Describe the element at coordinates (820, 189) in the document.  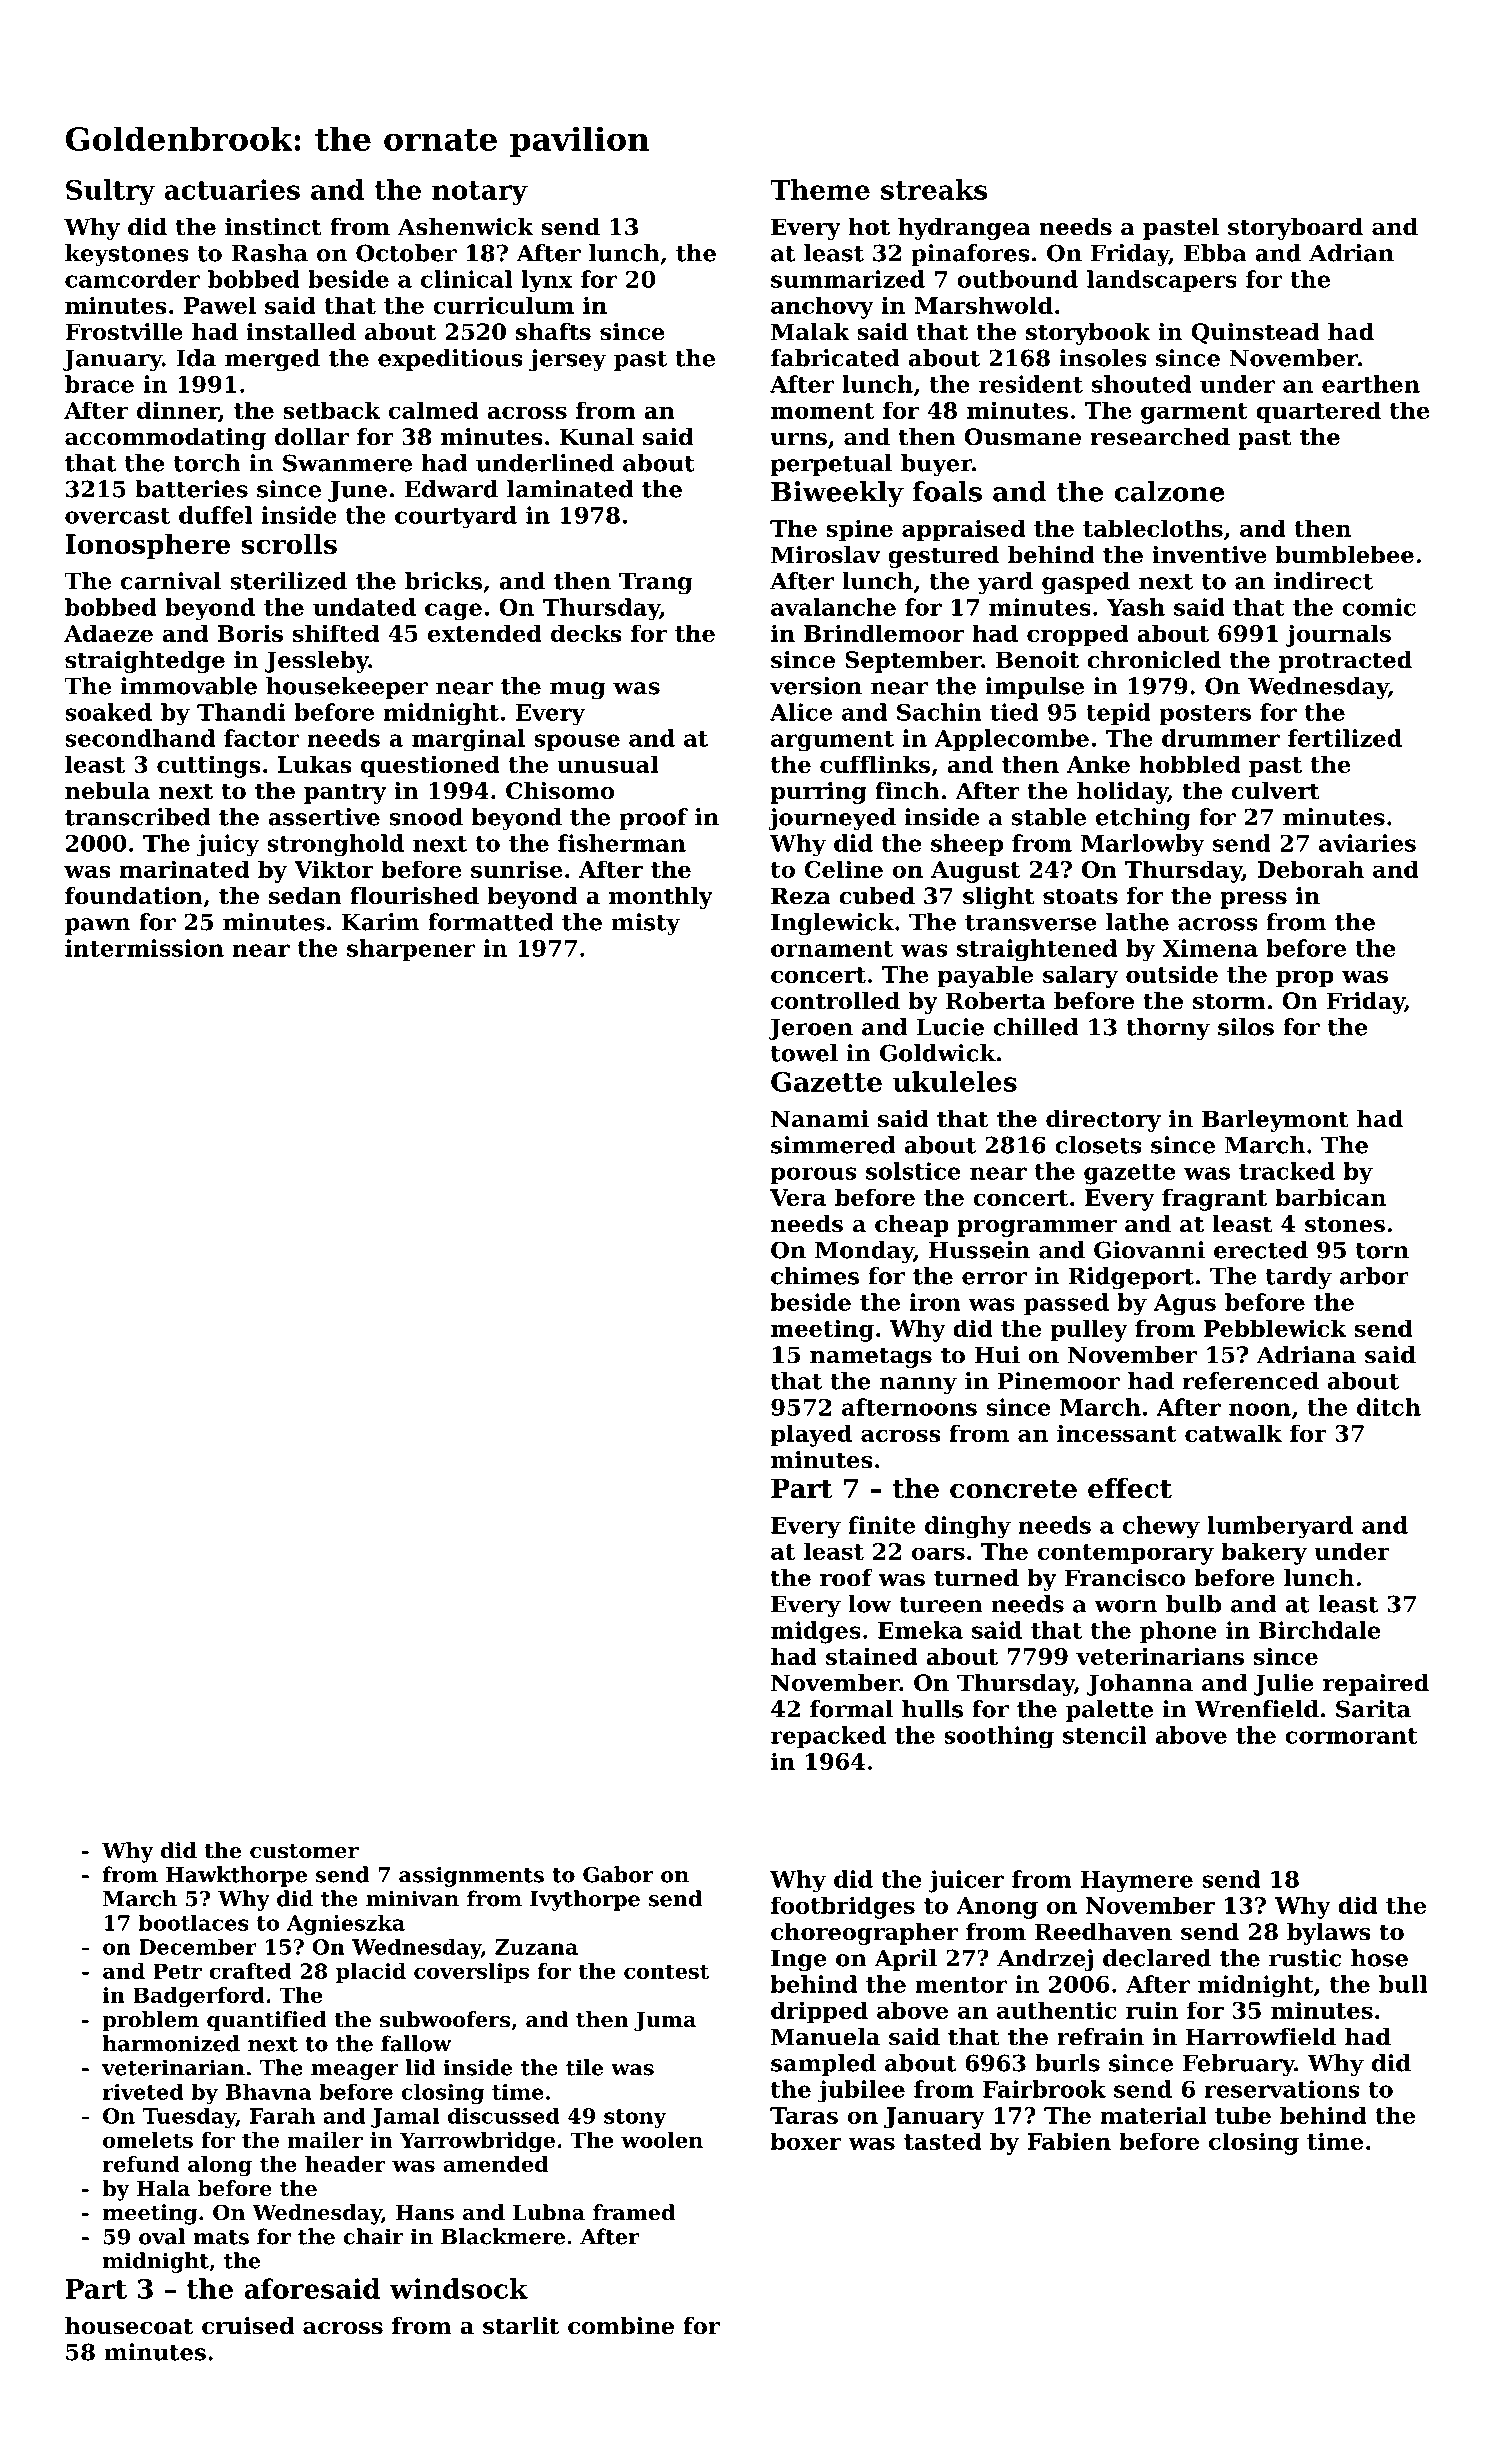
I see `Theme` at that location.
